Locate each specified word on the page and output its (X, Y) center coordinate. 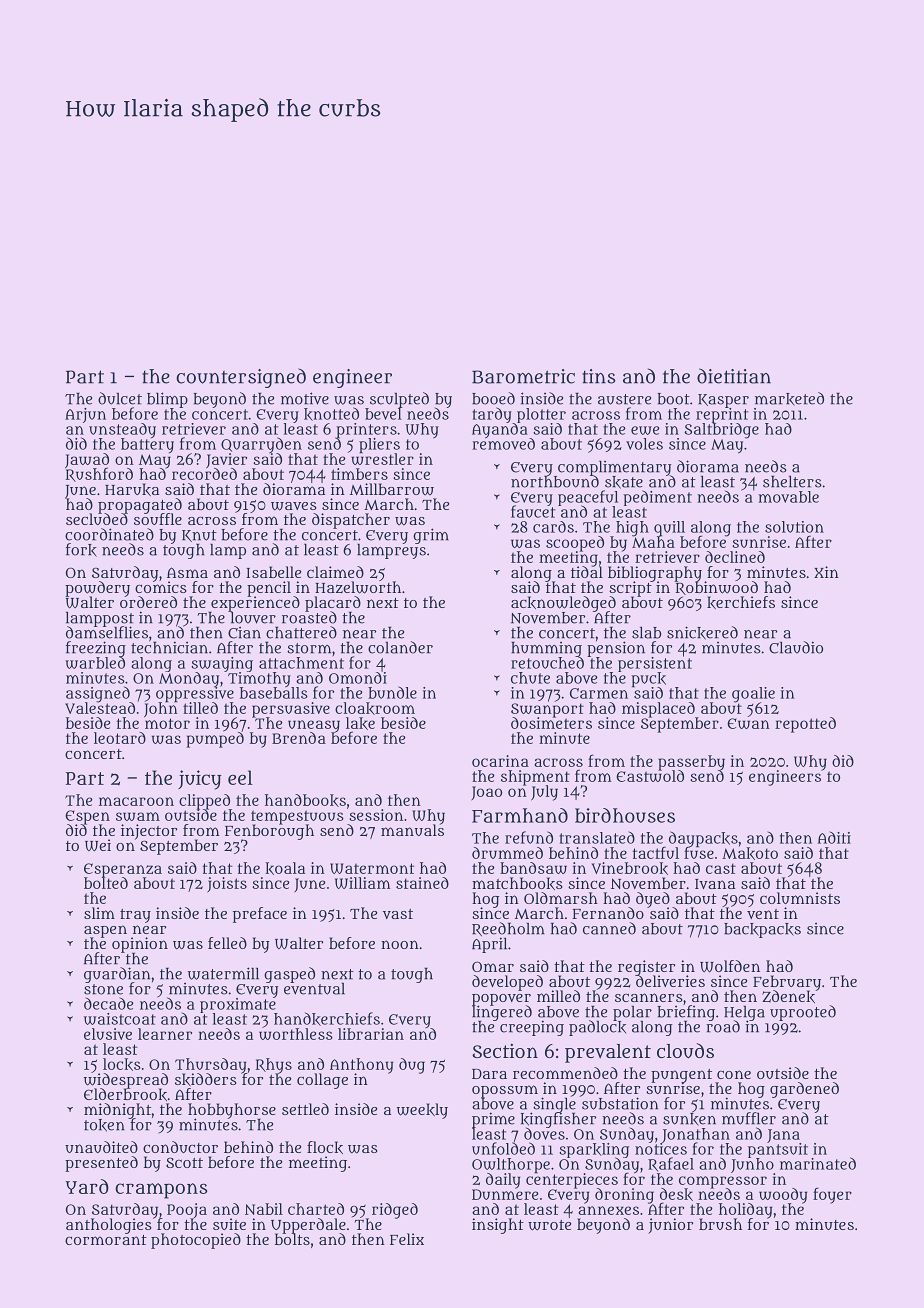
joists (227, 885)
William (363, 883)
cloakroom (375, 708)
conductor (180, 1147)
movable (788, 497)
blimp (167, 400)
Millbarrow (392, 489)
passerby (691, 762)
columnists (800, 898)
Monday (189, 679)
